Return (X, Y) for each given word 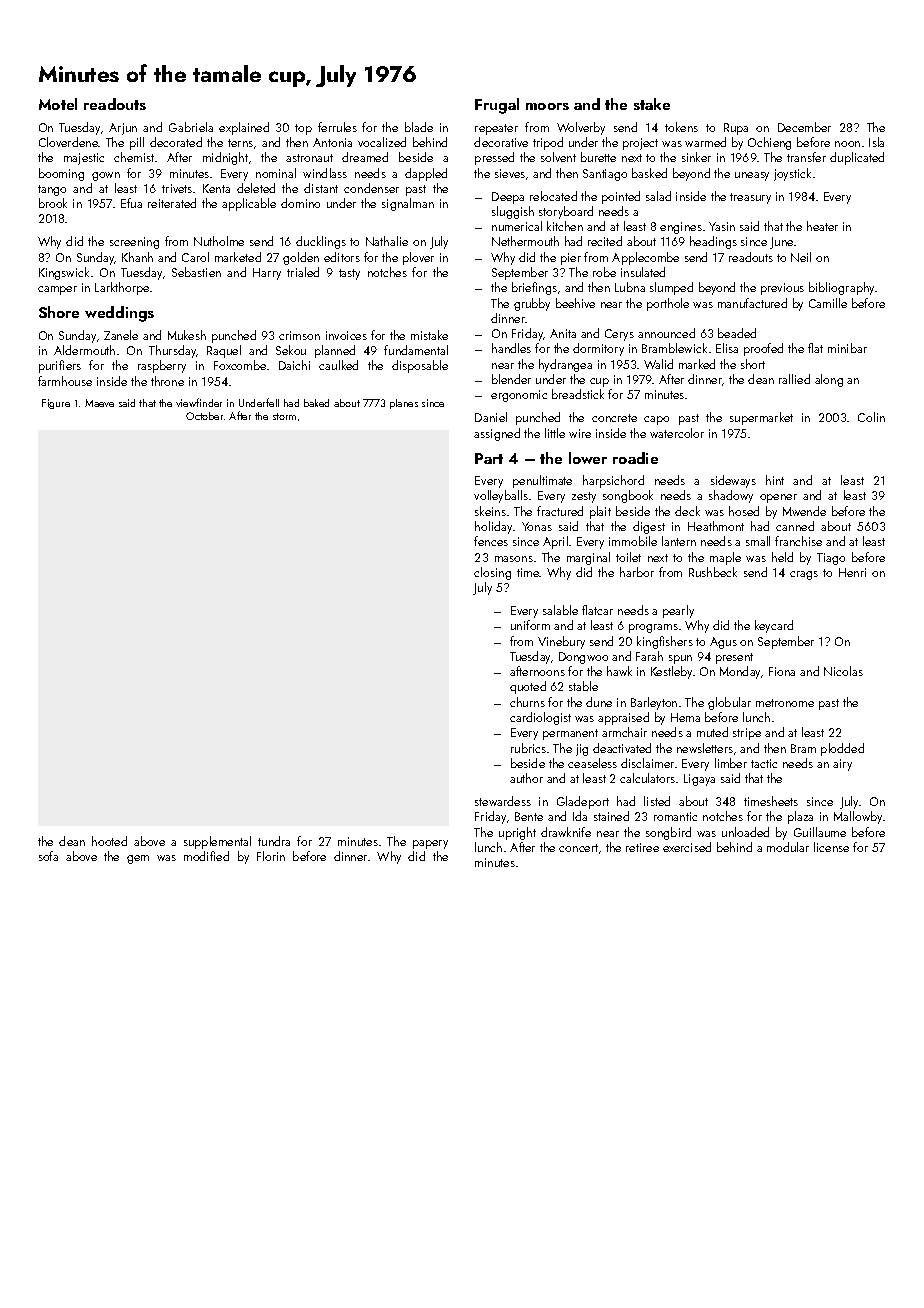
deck (687, 511)
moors (547, 106)
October (204, 416)
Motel (58, 104)
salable (560, 610)
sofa (48, 856)
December (804, 127)
